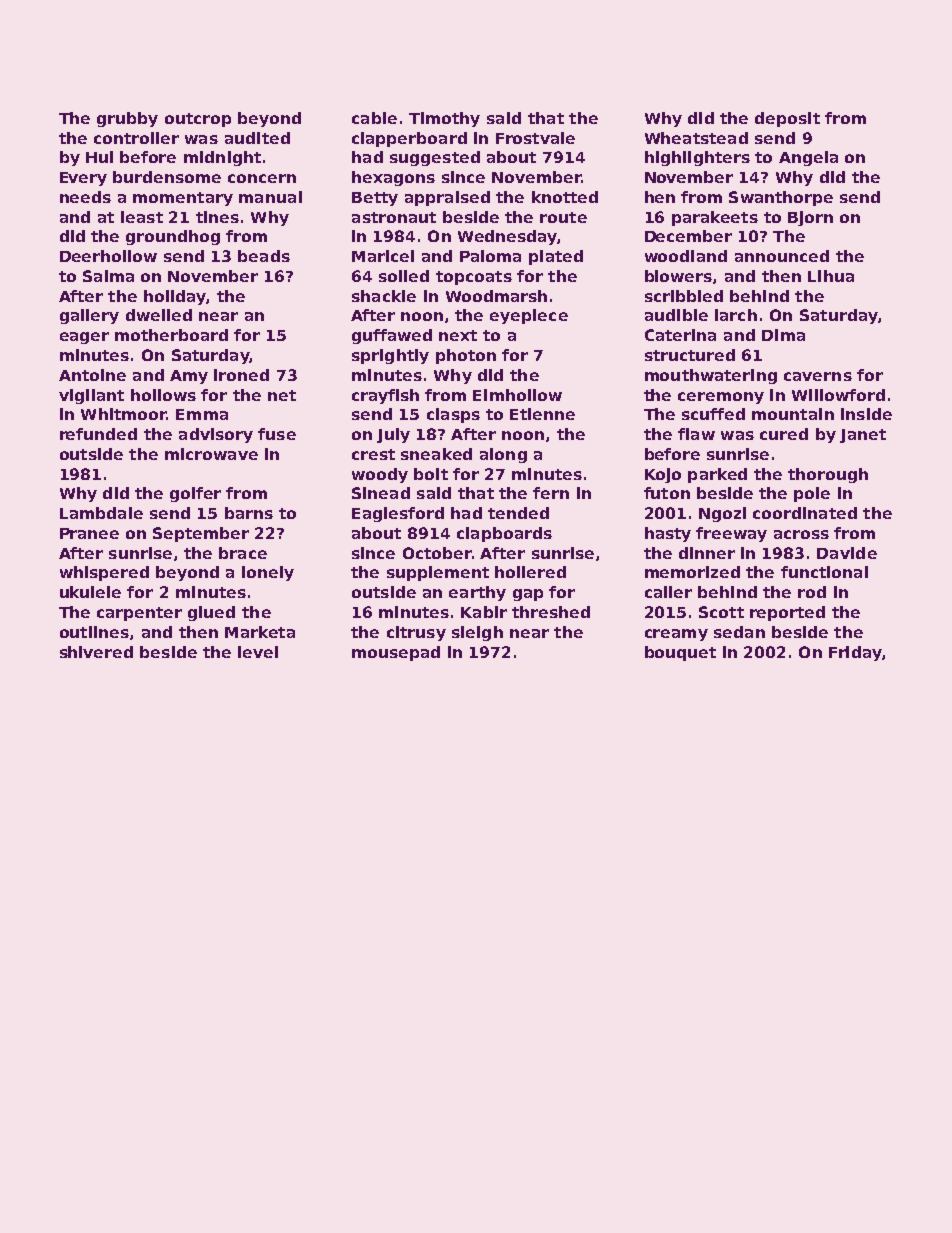  What do you see at coordinates (127, 119) in the screenshot?
I see `grubby` at bounding box center [127, 119].
